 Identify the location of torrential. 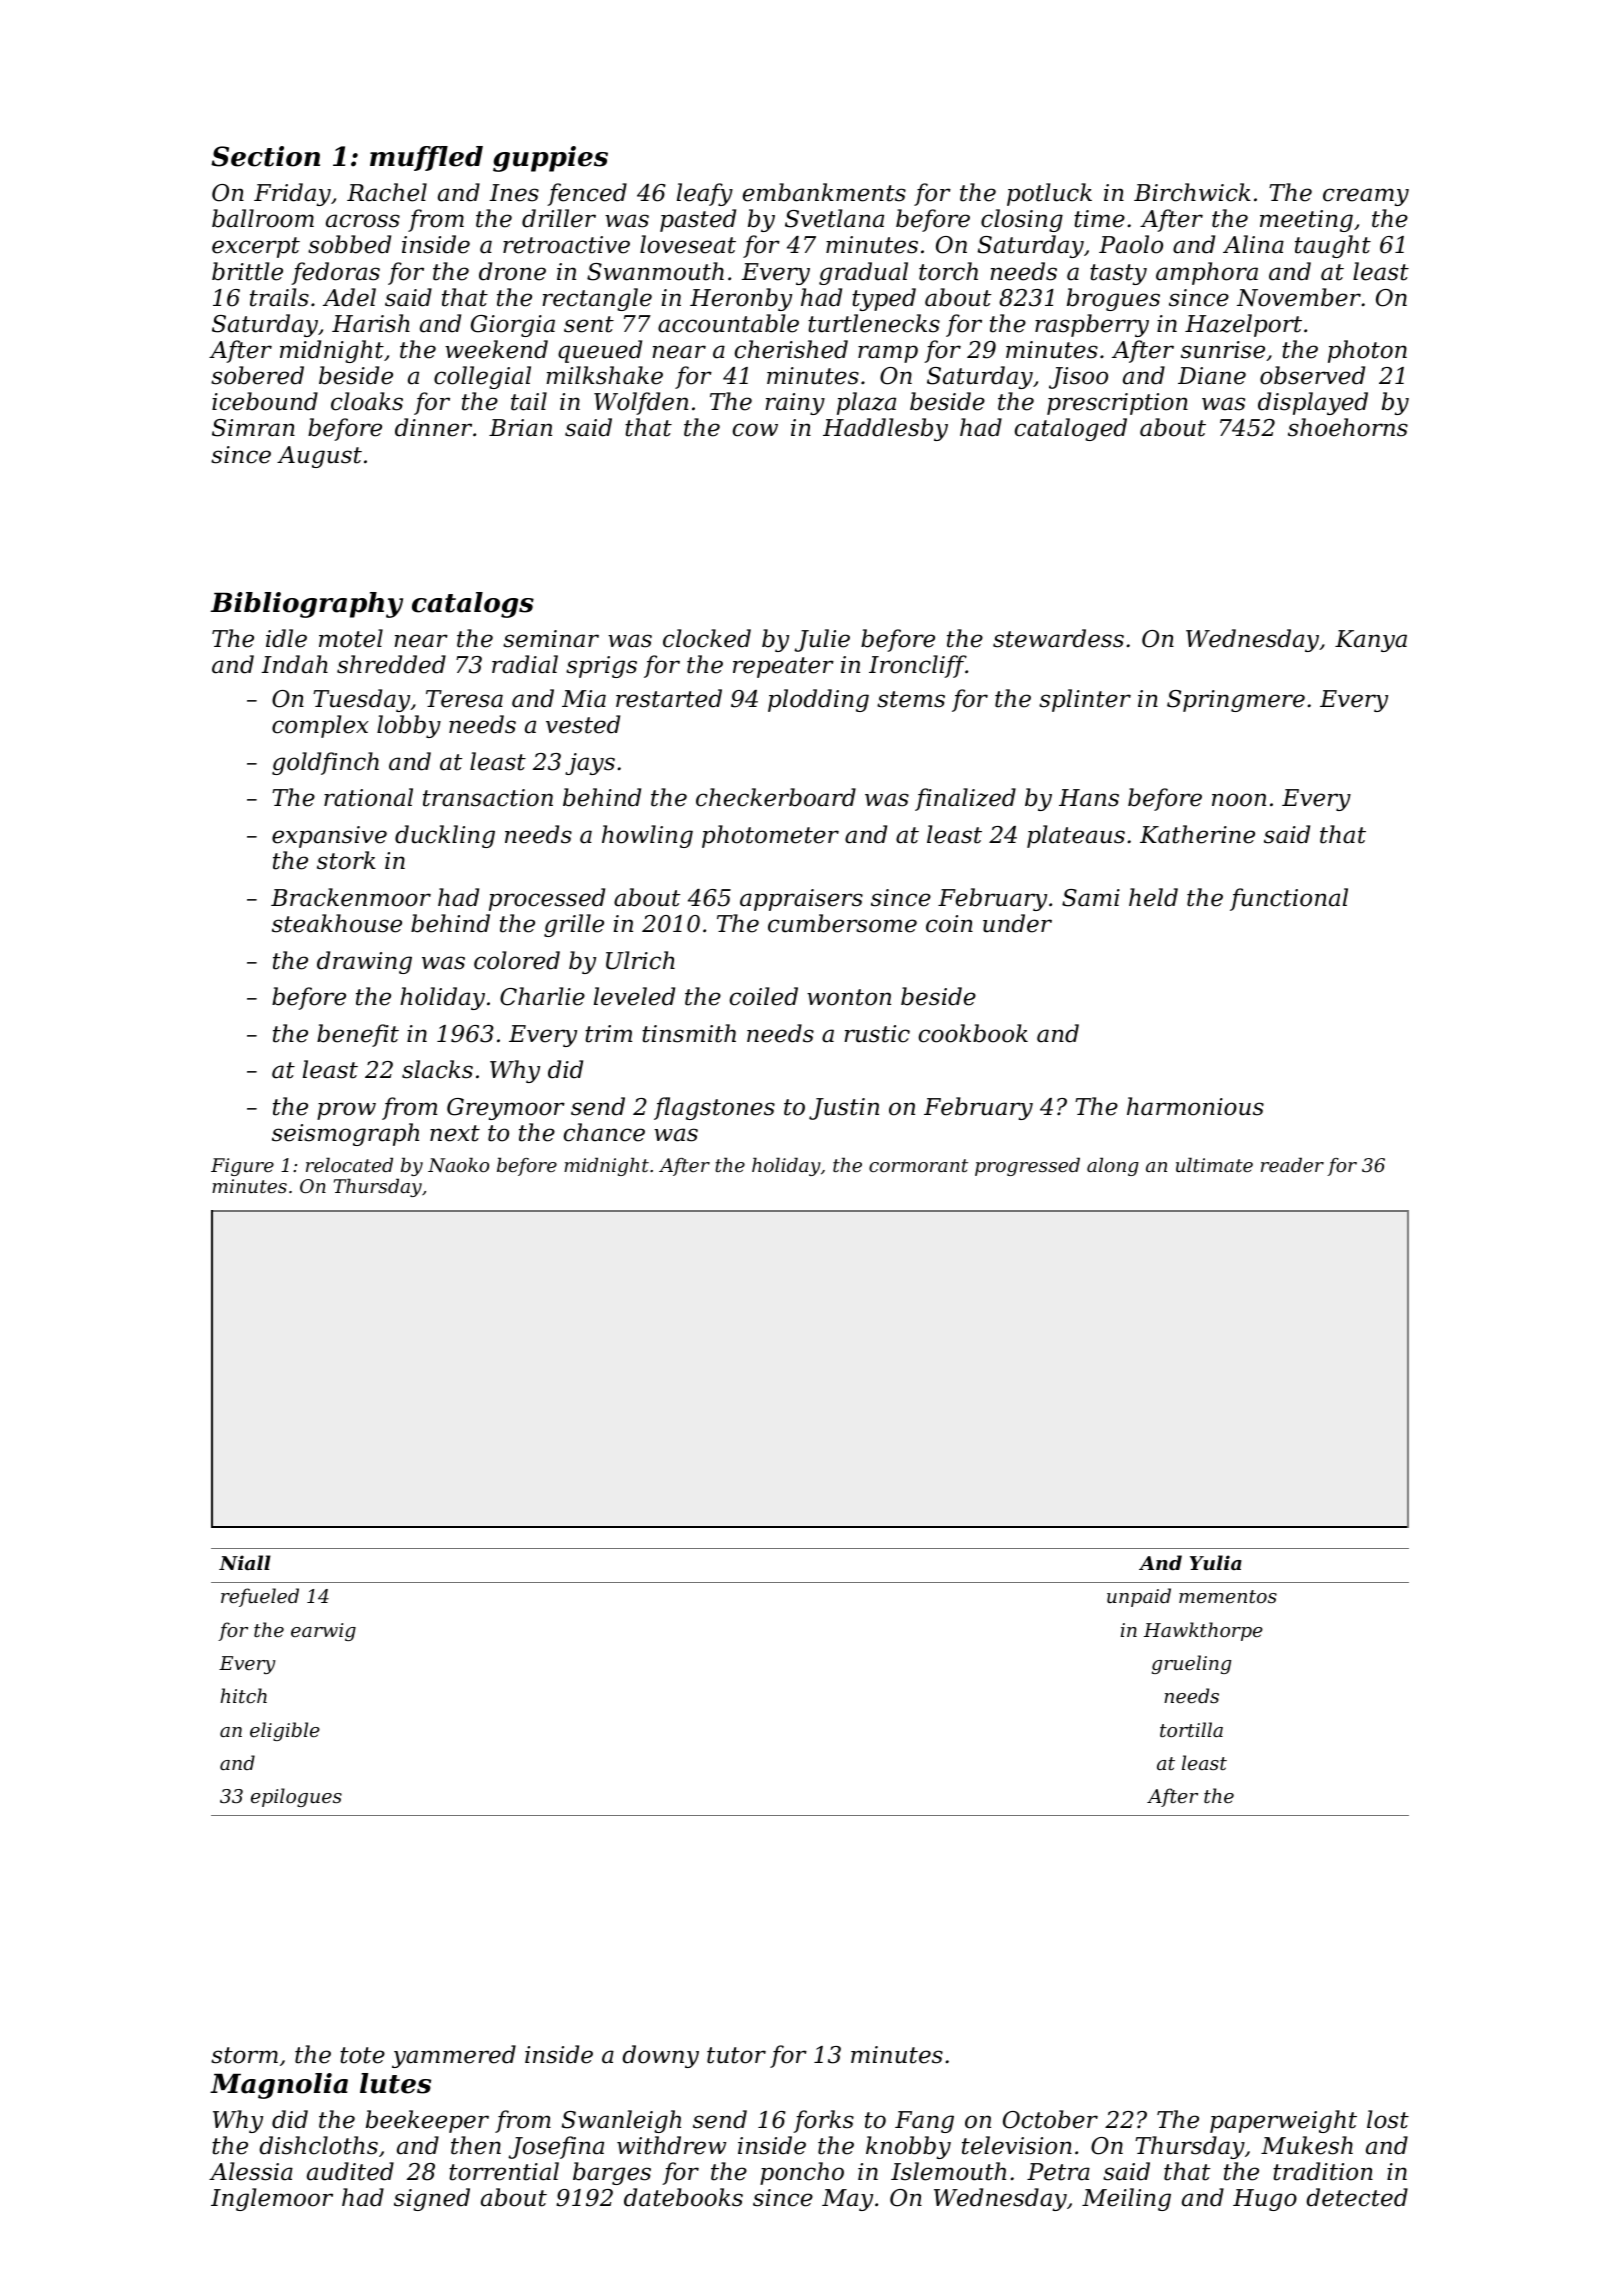
(504, 2171).
